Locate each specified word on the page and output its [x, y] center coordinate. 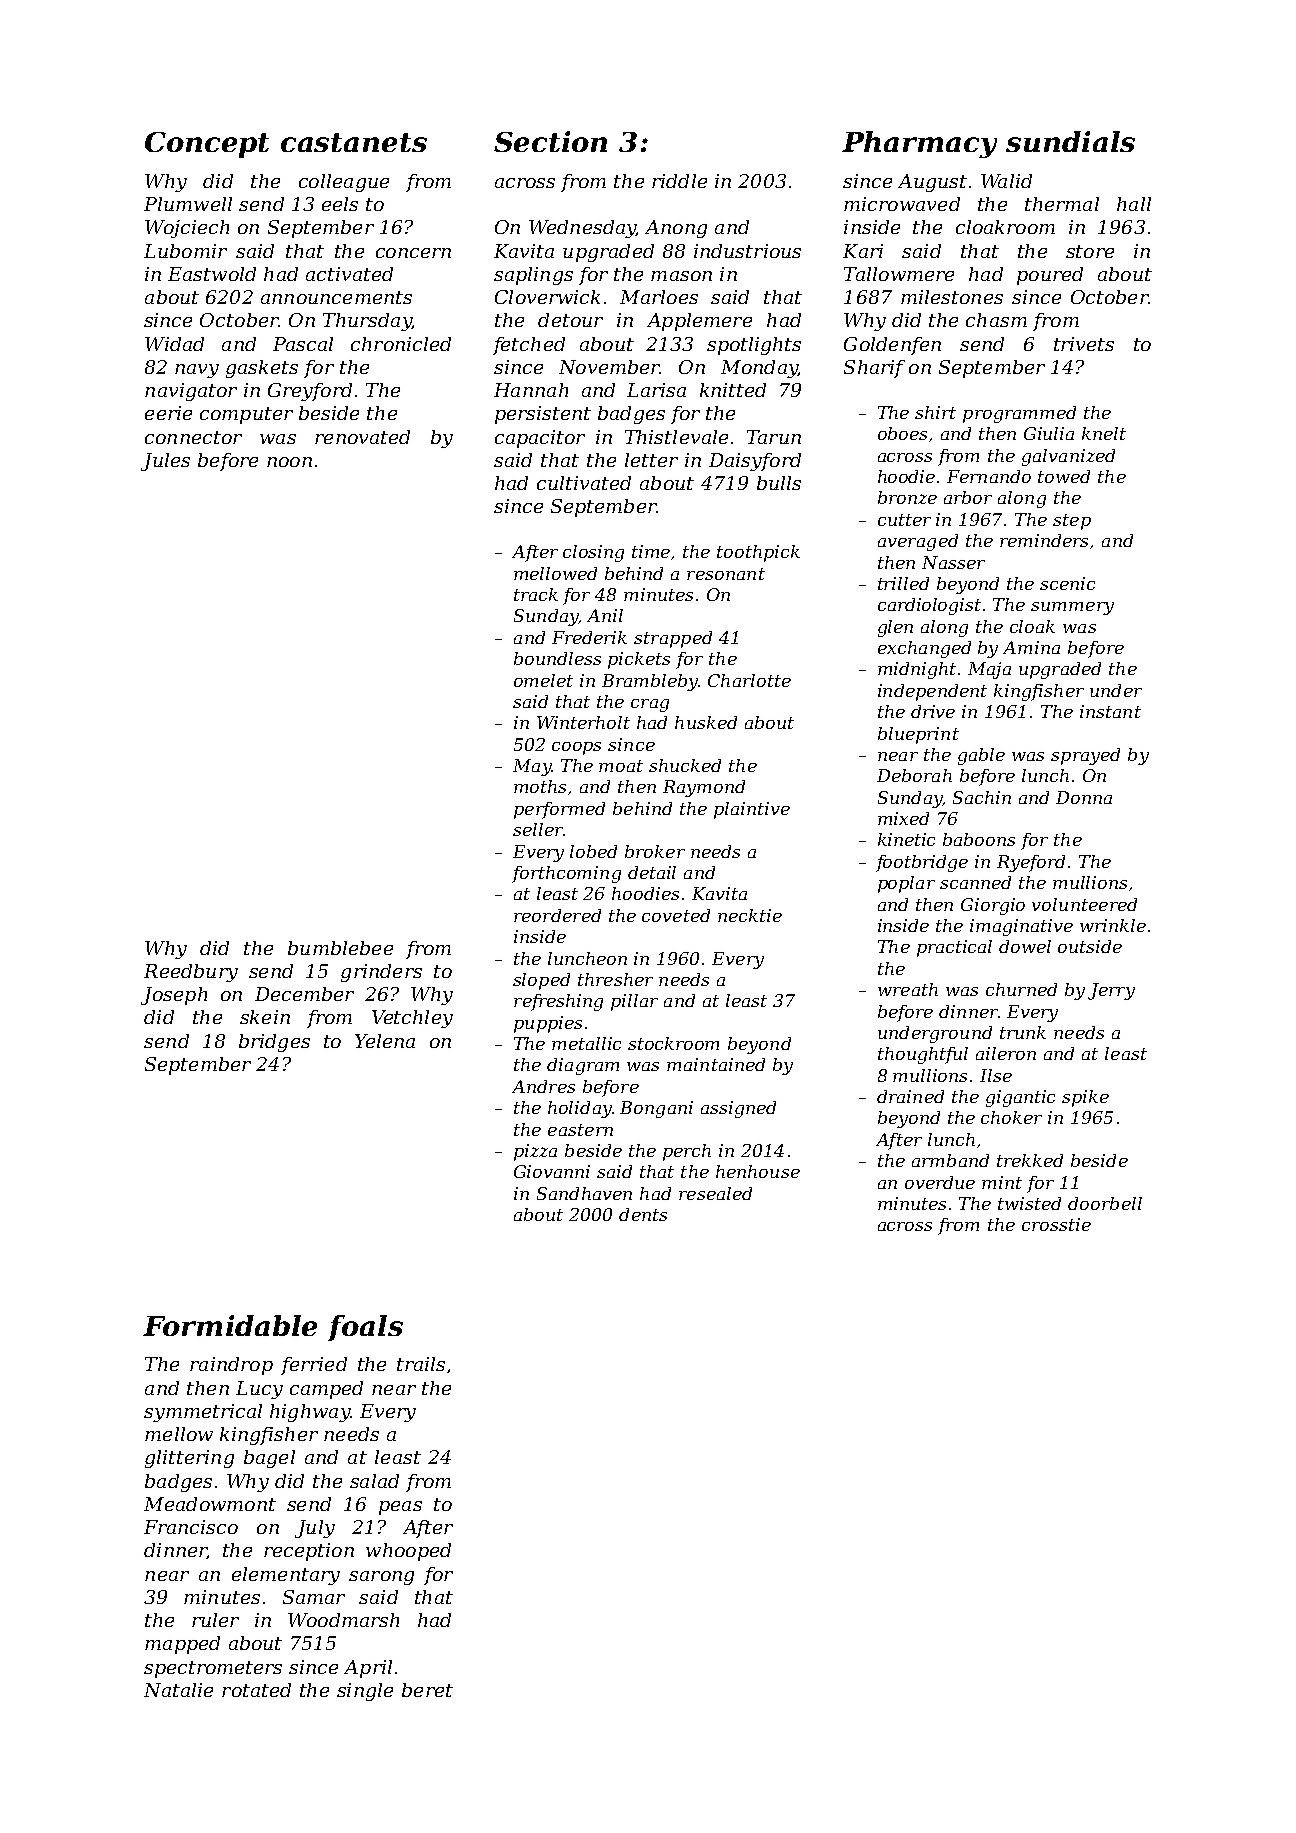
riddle [679, 181]
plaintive [752, 810]
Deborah [914, 775]
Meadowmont [210, 1504]
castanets [354, 142]
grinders [381, 973]
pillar [634, 1002]
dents [643, 1214]
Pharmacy [919, 144]
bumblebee [340, 948]
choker [1011, 1117]
